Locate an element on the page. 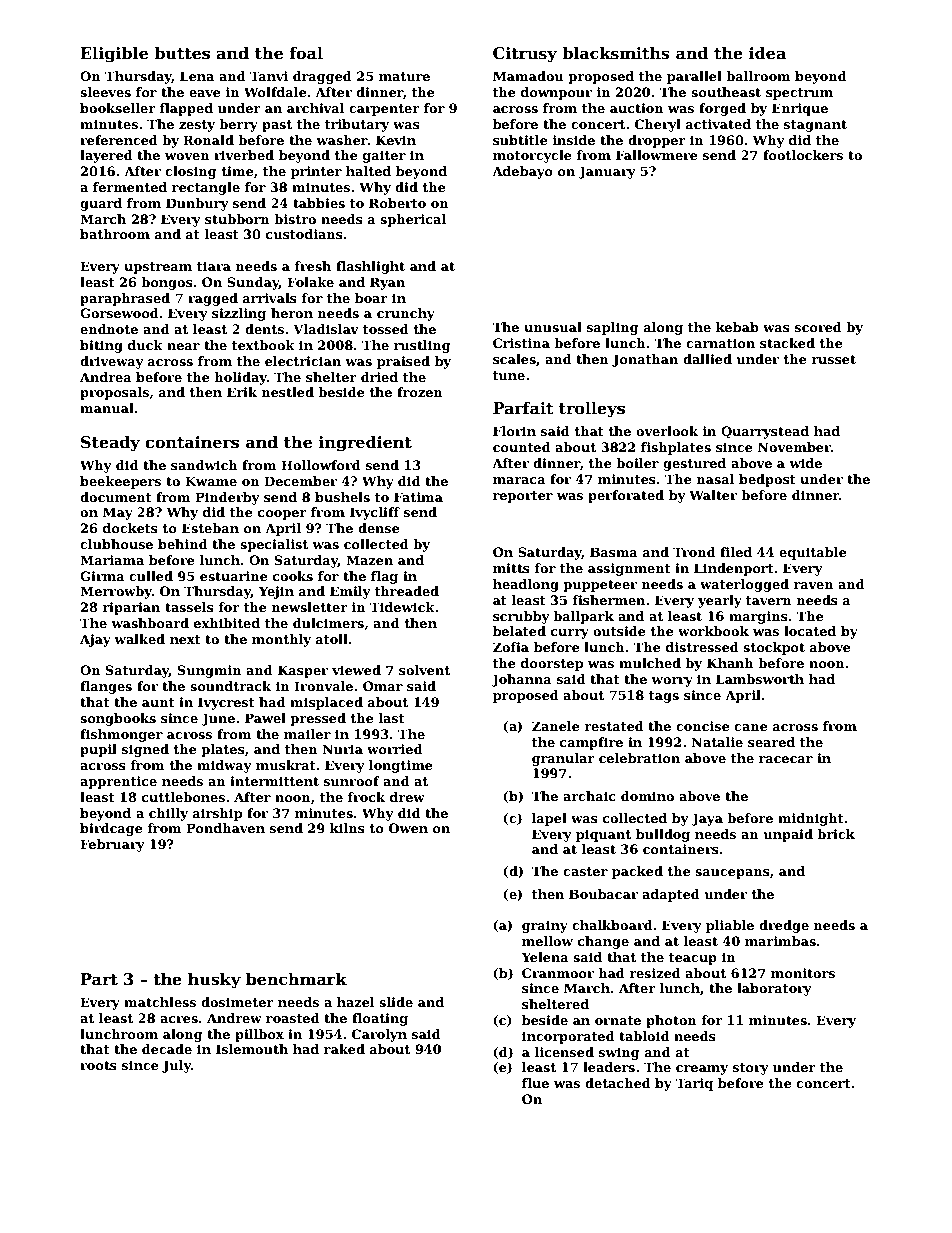 This image has height=1233, width=952. blacksmiths is located at coordinates (616, 53).
